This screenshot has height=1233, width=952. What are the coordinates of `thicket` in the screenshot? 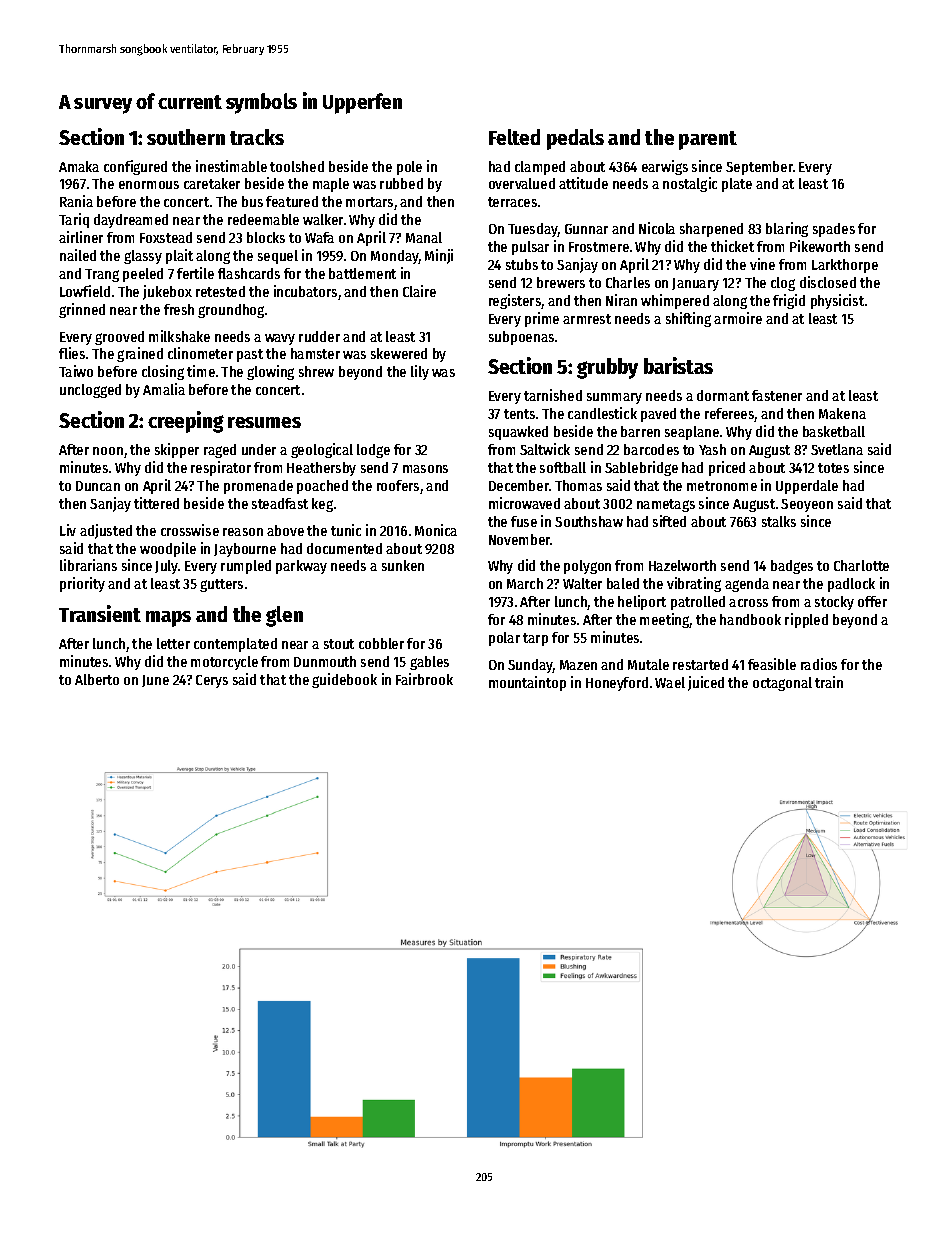 It's located at (732, 246).
